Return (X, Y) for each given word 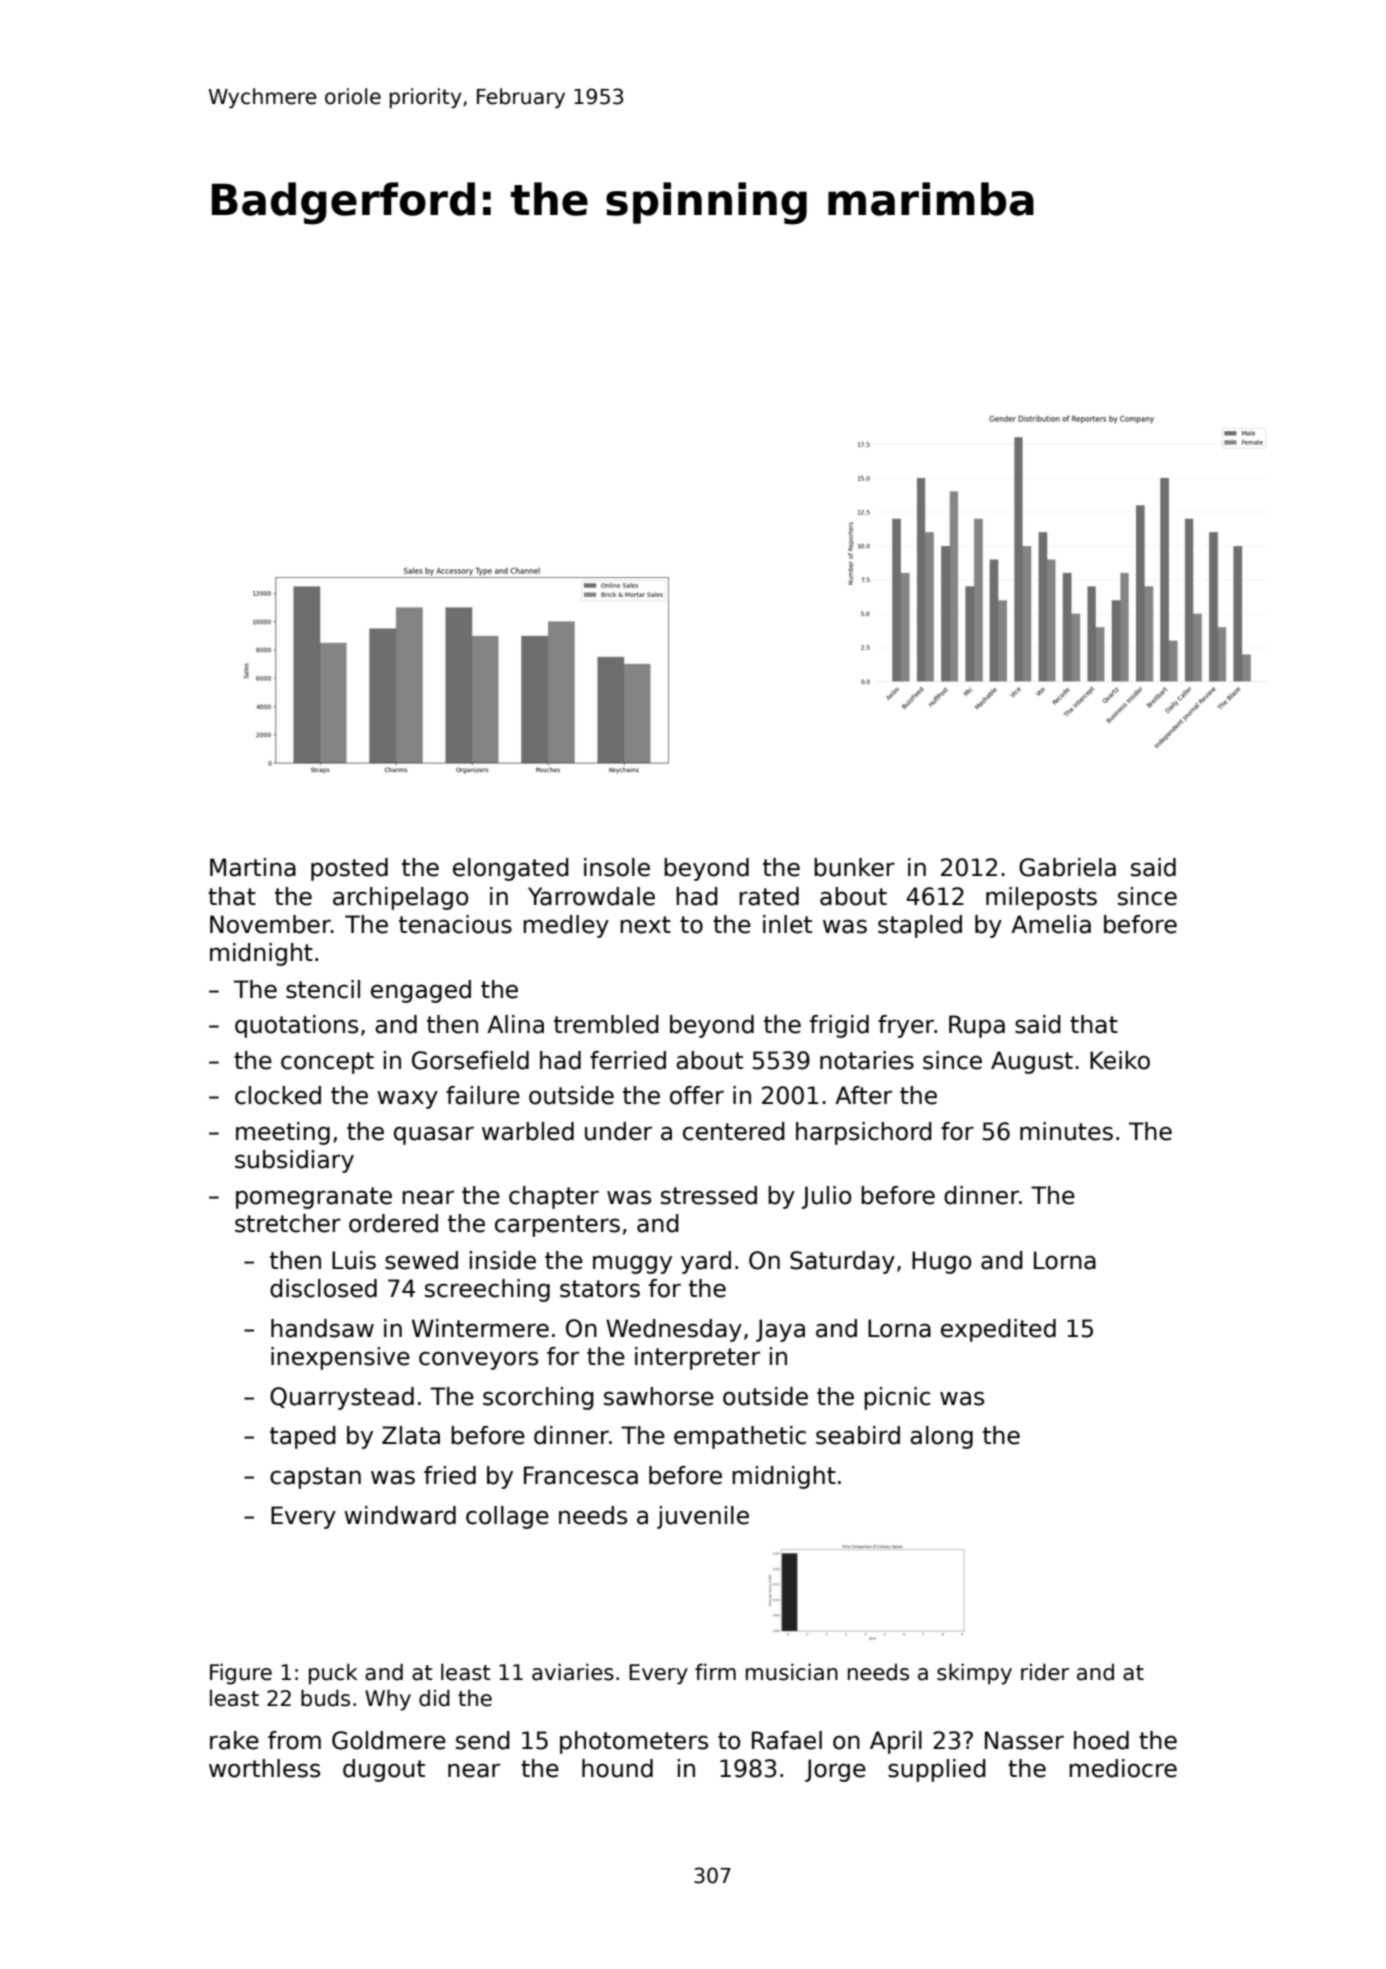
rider (1045, 1672)
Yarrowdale (591, 896)
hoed (1101, 1740)
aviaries (573, 1672)
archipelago (400, 898)
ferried (628, 1060)
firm (715, 1671)
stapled (920, 926)
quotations (296, 1026)
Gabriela (1067, 867)
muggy (632, 1264)
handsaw (322, 1328)
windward (400, 1515)
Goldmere (389, 1740)
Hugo (941, 1262)
